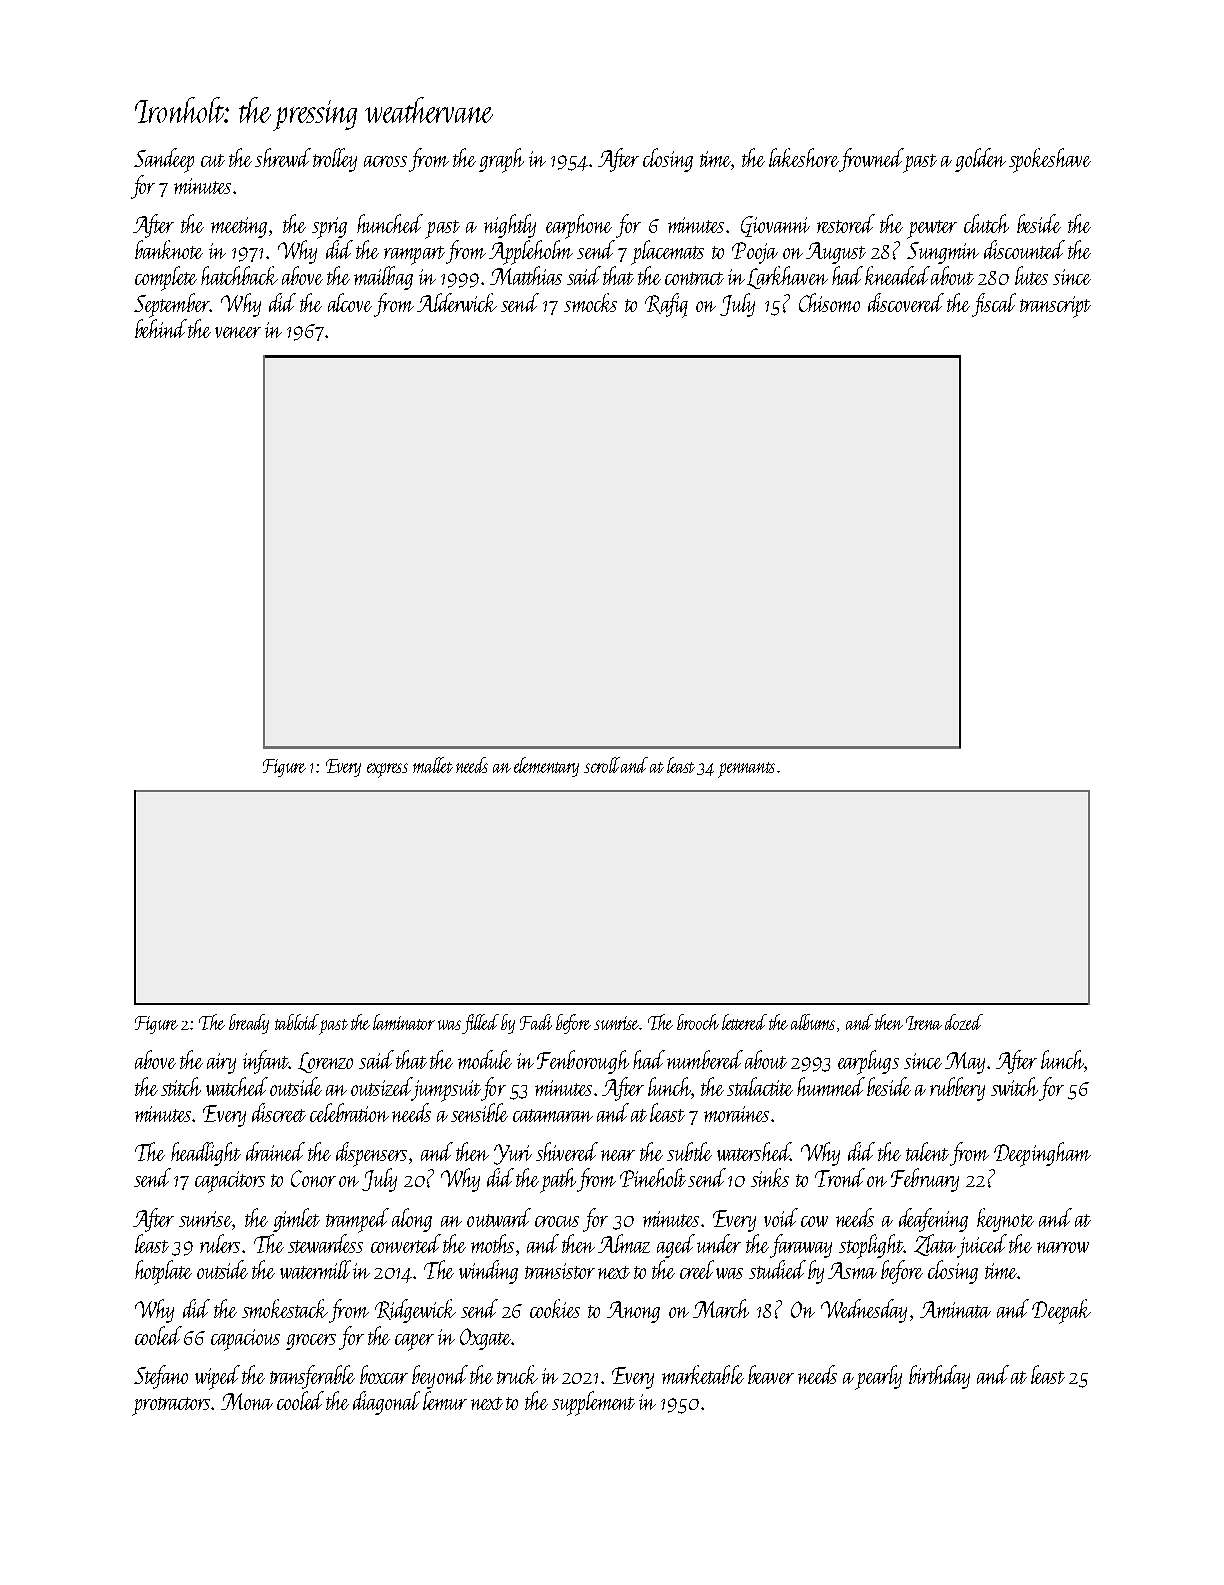  I want to click on Almaz, so click(624, 1243).
